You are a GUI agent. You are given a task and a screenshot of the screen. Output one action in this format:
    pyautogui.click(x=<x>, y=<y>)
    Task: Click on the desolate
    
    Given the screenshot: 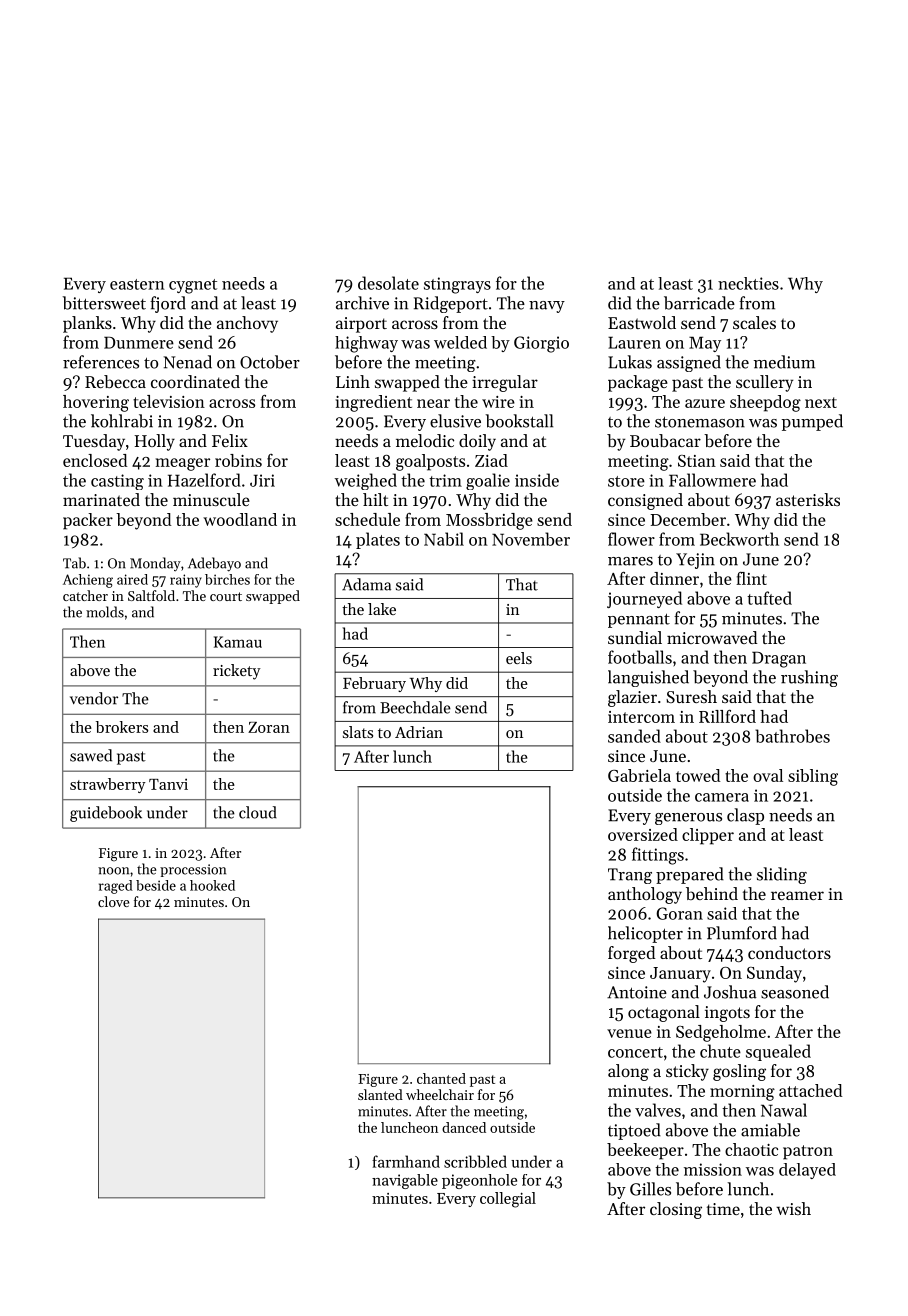 What is the action you would take?
    pyautogui.click(x=388, y=283)
